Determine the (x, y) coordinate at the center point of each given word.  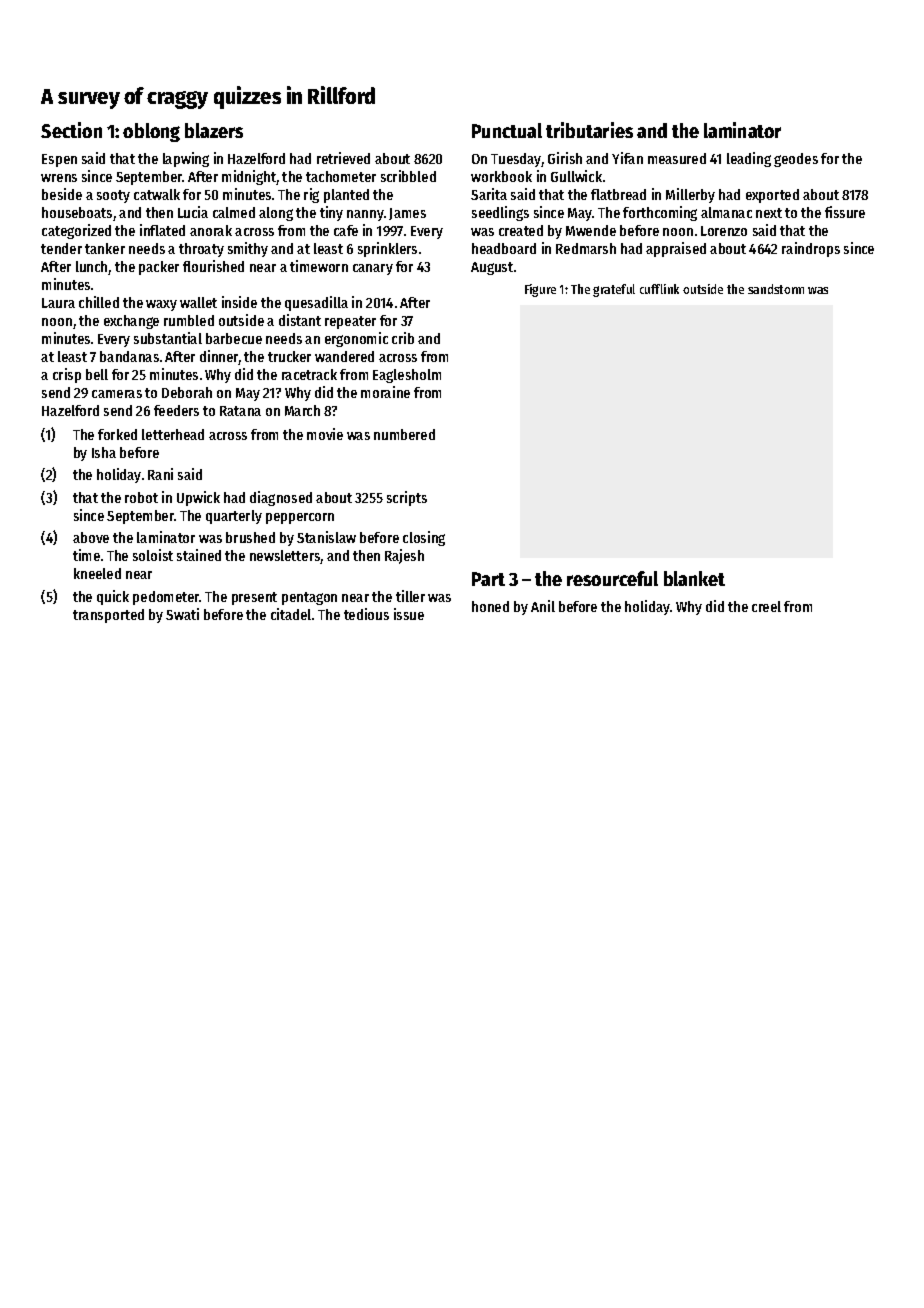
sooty (113, 196)
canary (373, 269)
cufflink (659, 289)
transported (108, 616)
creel (766, 606)
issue (409, 614)
